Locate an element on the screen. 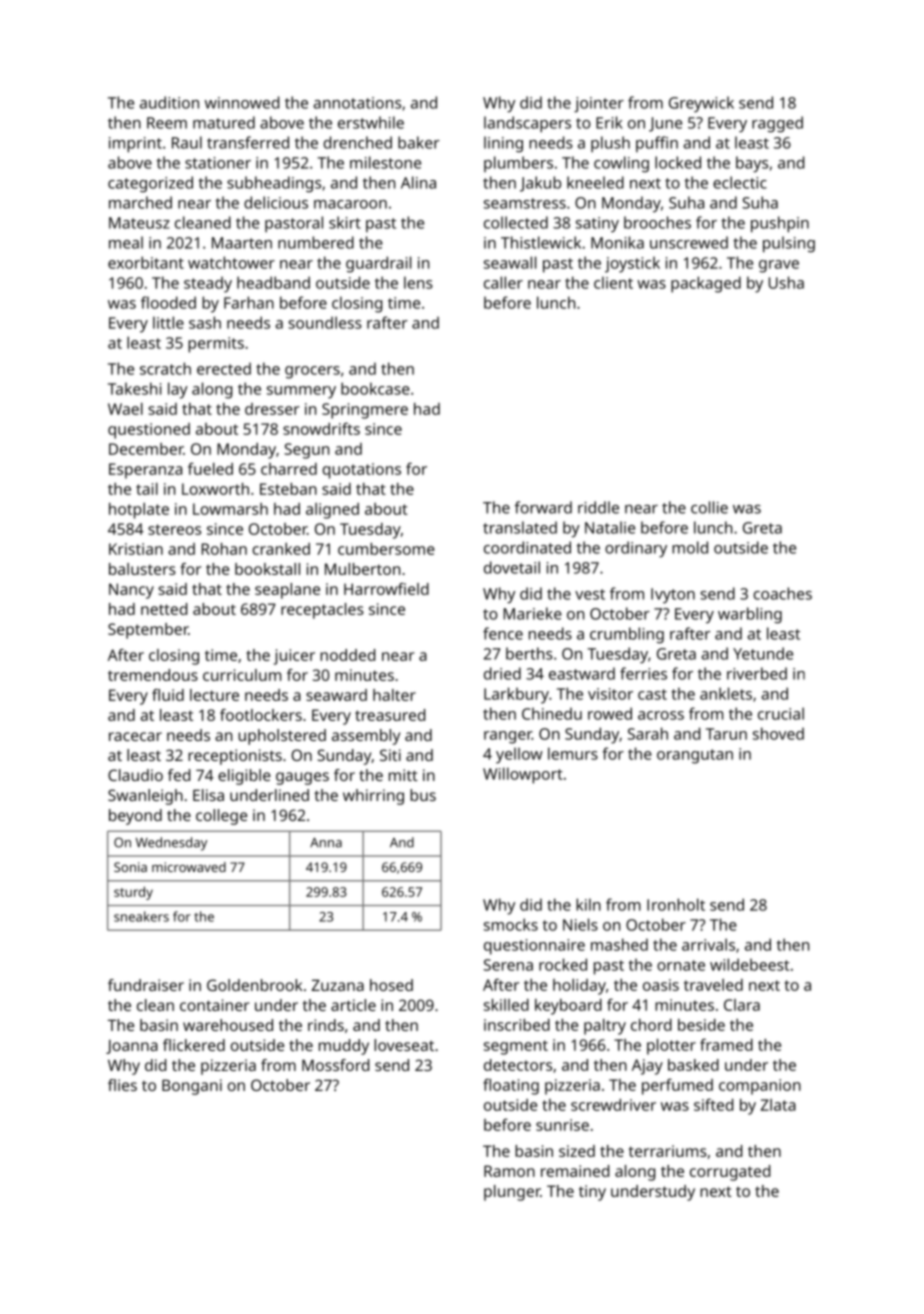 Image resolution: width=924 pixels, height=1314 pixels. translated is located at coordinates (520, 527).
